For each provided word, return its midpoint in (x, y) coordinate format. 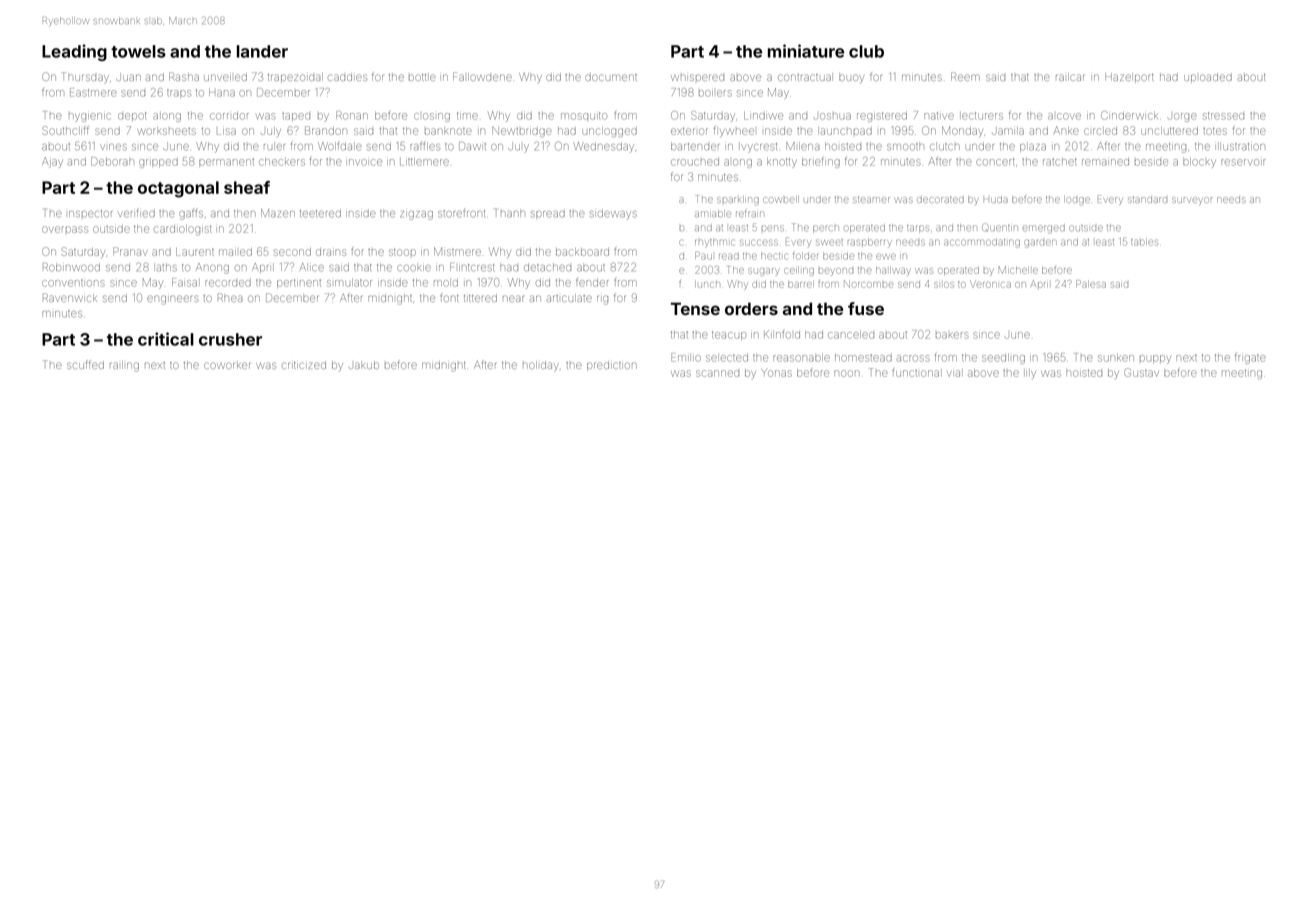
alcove (1064, 116)
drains (331, 252)
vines (113, 147)
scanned (717, 373)
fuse (866, 308)
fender (592, 283)
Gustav (1141, 372)
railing (124, 366)
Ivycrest (759, 148)
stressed (1223, 116)
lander (262, 51)
